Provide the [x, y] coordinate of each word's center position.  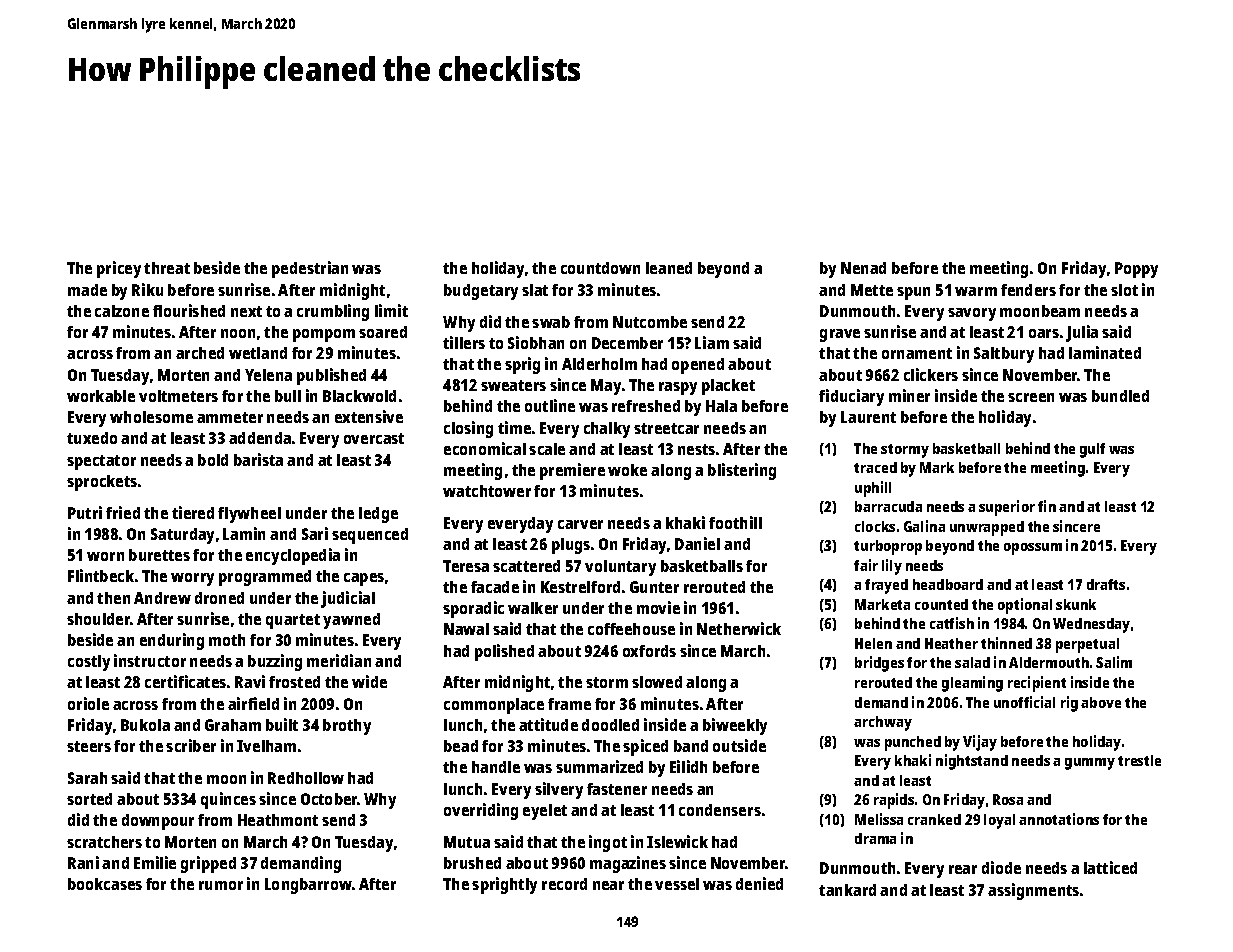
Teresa [466, 566]
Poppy [1136, 270]
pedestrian [310, 269]
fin [1047, 506]
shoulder [98, 619]
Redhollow [306, 778]
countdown [600, 268]
